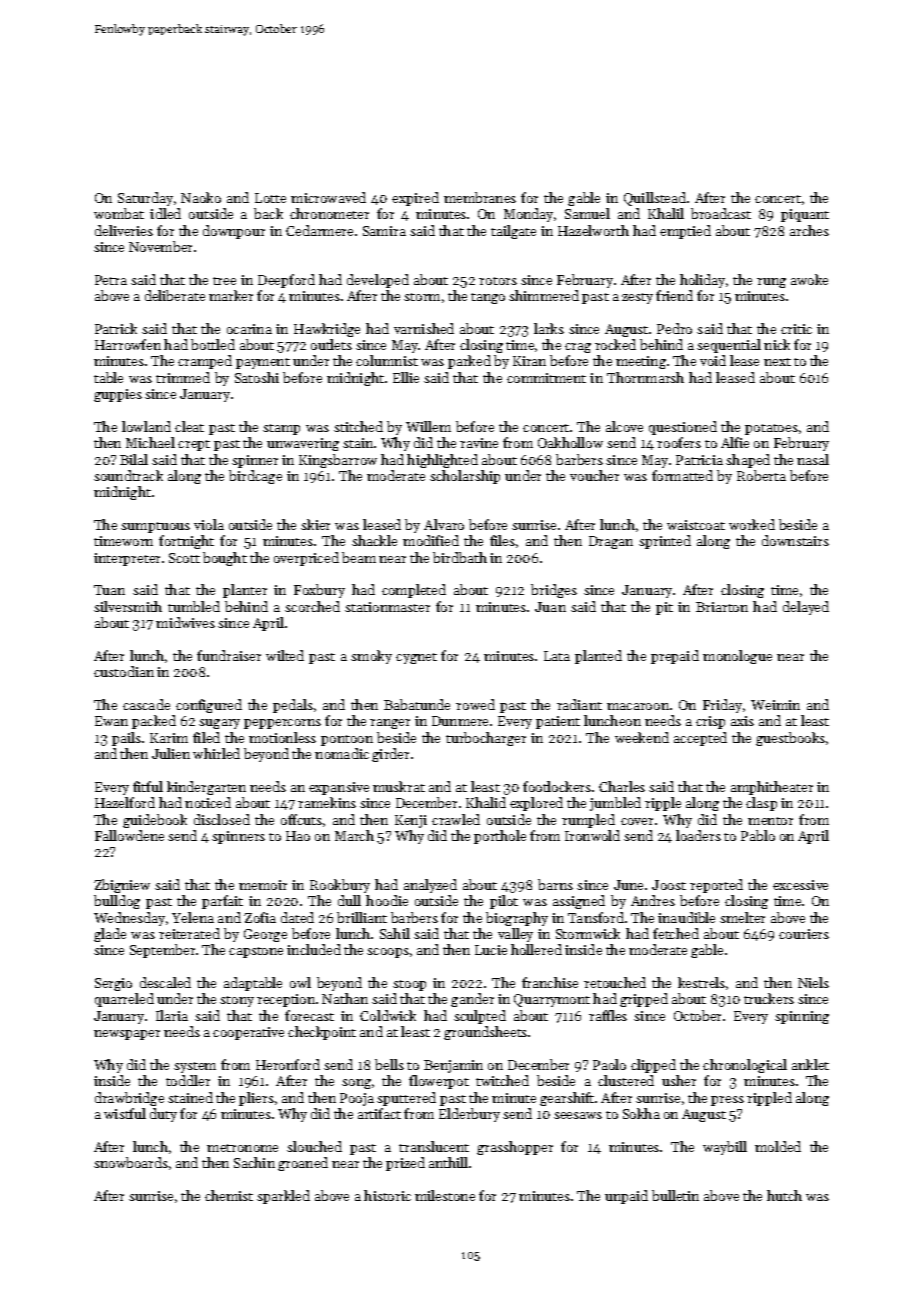 The width and height of the page is (924, 1308). Describe the element at coordinates (813, 459) in the page. I see `nasal` at that location.
